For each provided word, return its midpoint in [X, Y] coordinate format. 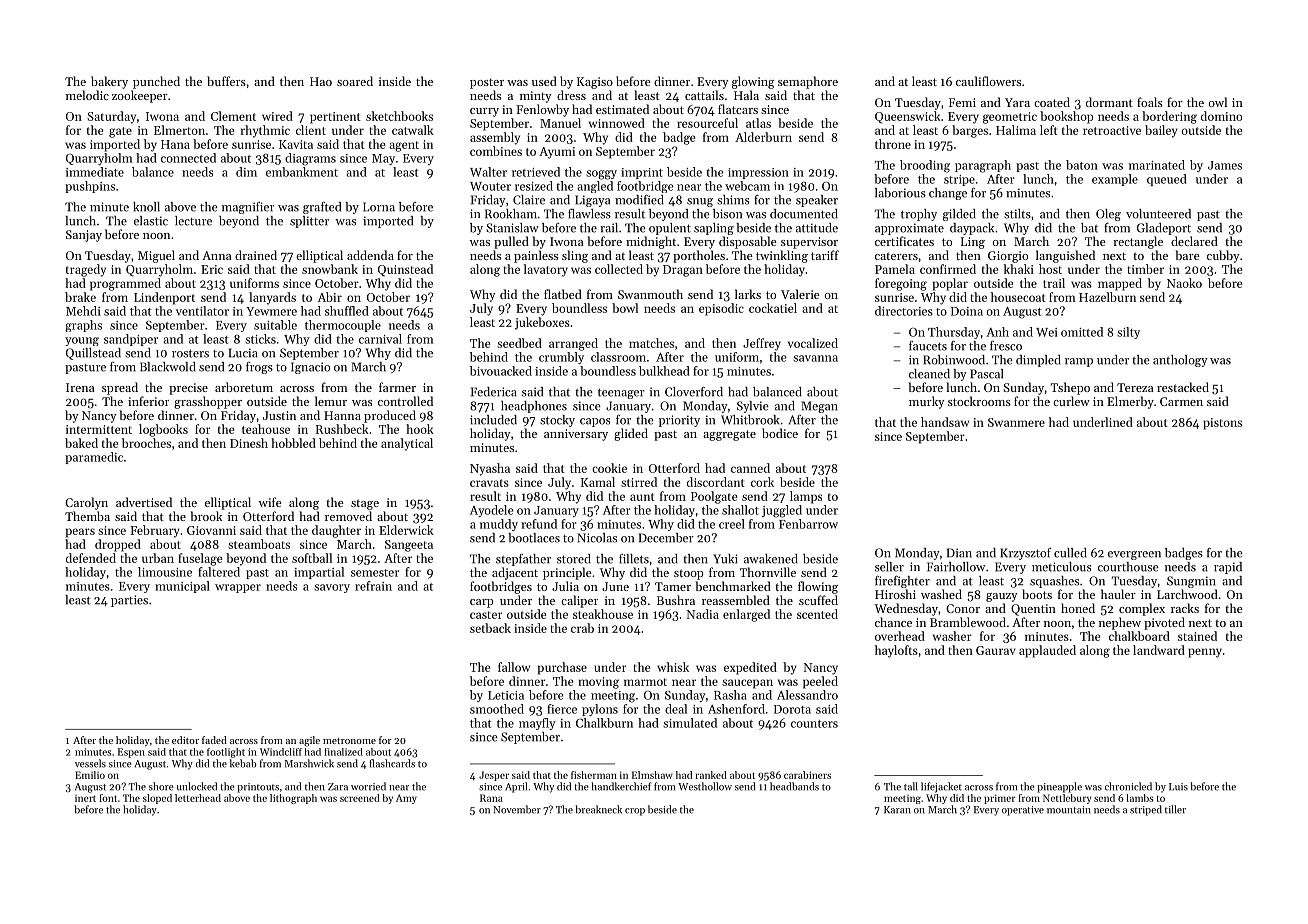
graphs [83, 326]
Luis [1178, 787]
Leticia [506, 695]
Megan [819, 407]
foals [1149, 102]
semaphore [808, 82]
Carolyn [86, 503]
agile [309, 741]
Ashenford [736, 709]
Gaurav [996, 650]
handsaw [945, 422]
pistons [1222, 424]
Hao [321, 81]
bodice [780, 433]
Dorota [792, 709]
